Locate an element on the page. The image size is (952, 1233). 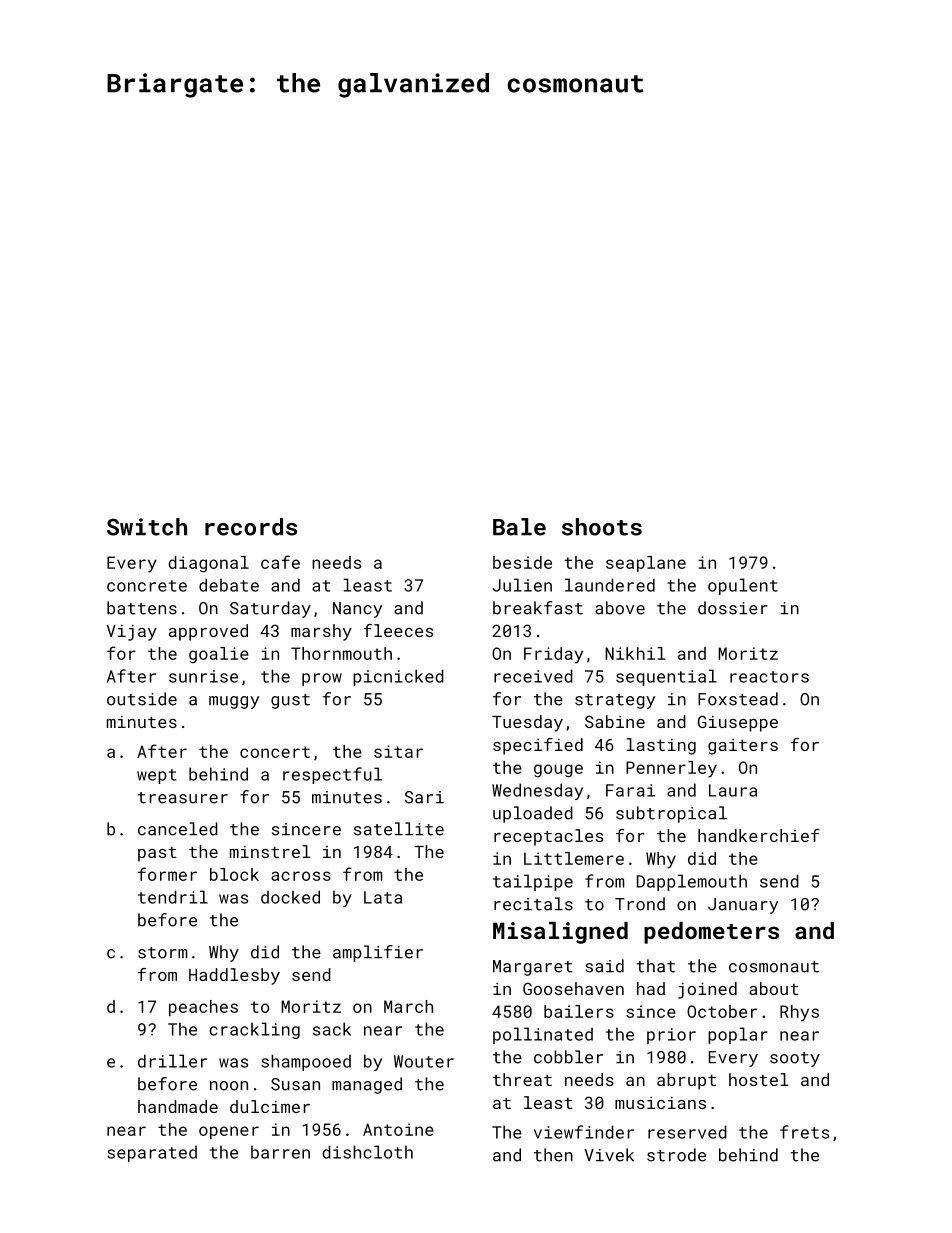
Laura is located at coordinates (733, 790).
